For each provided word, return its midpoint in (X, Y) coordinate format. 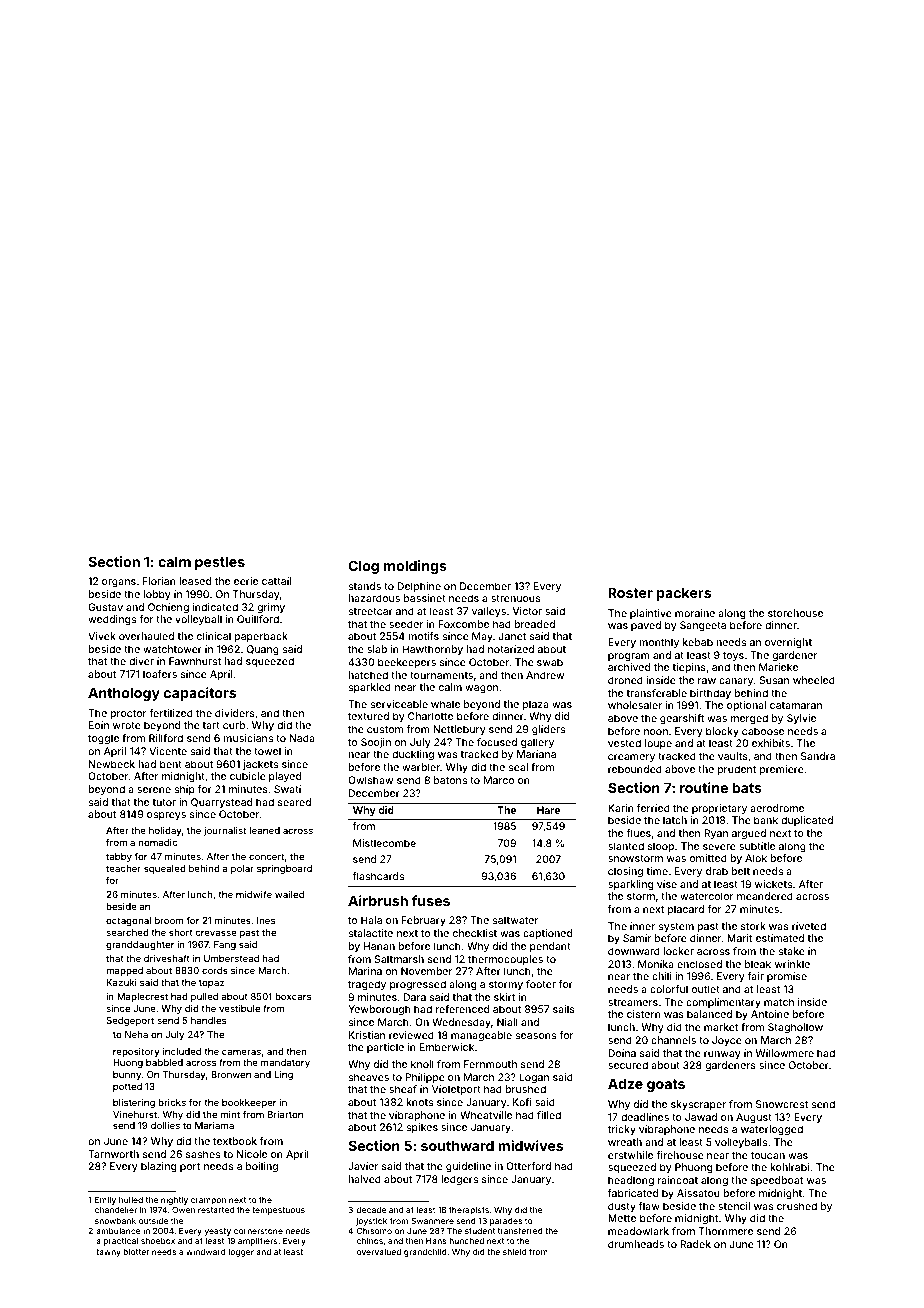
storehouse (795, 613)
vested (624, 743)
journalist (225, 831)
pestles (220, 563)
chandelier (116, 1209)
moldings (415, 567)
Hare (548, 810)
